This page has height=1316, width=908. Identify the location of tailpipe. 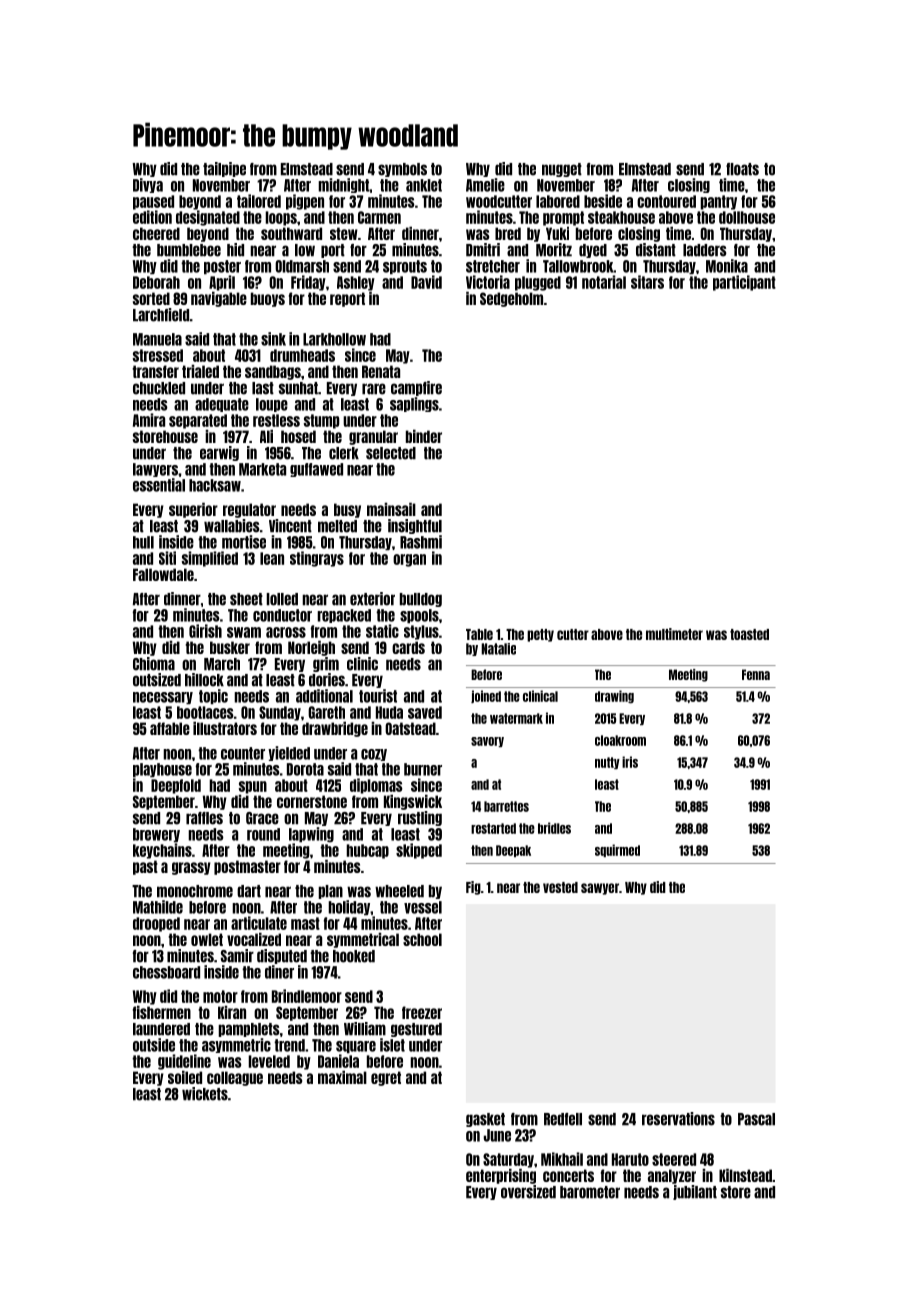
(224, 169).
